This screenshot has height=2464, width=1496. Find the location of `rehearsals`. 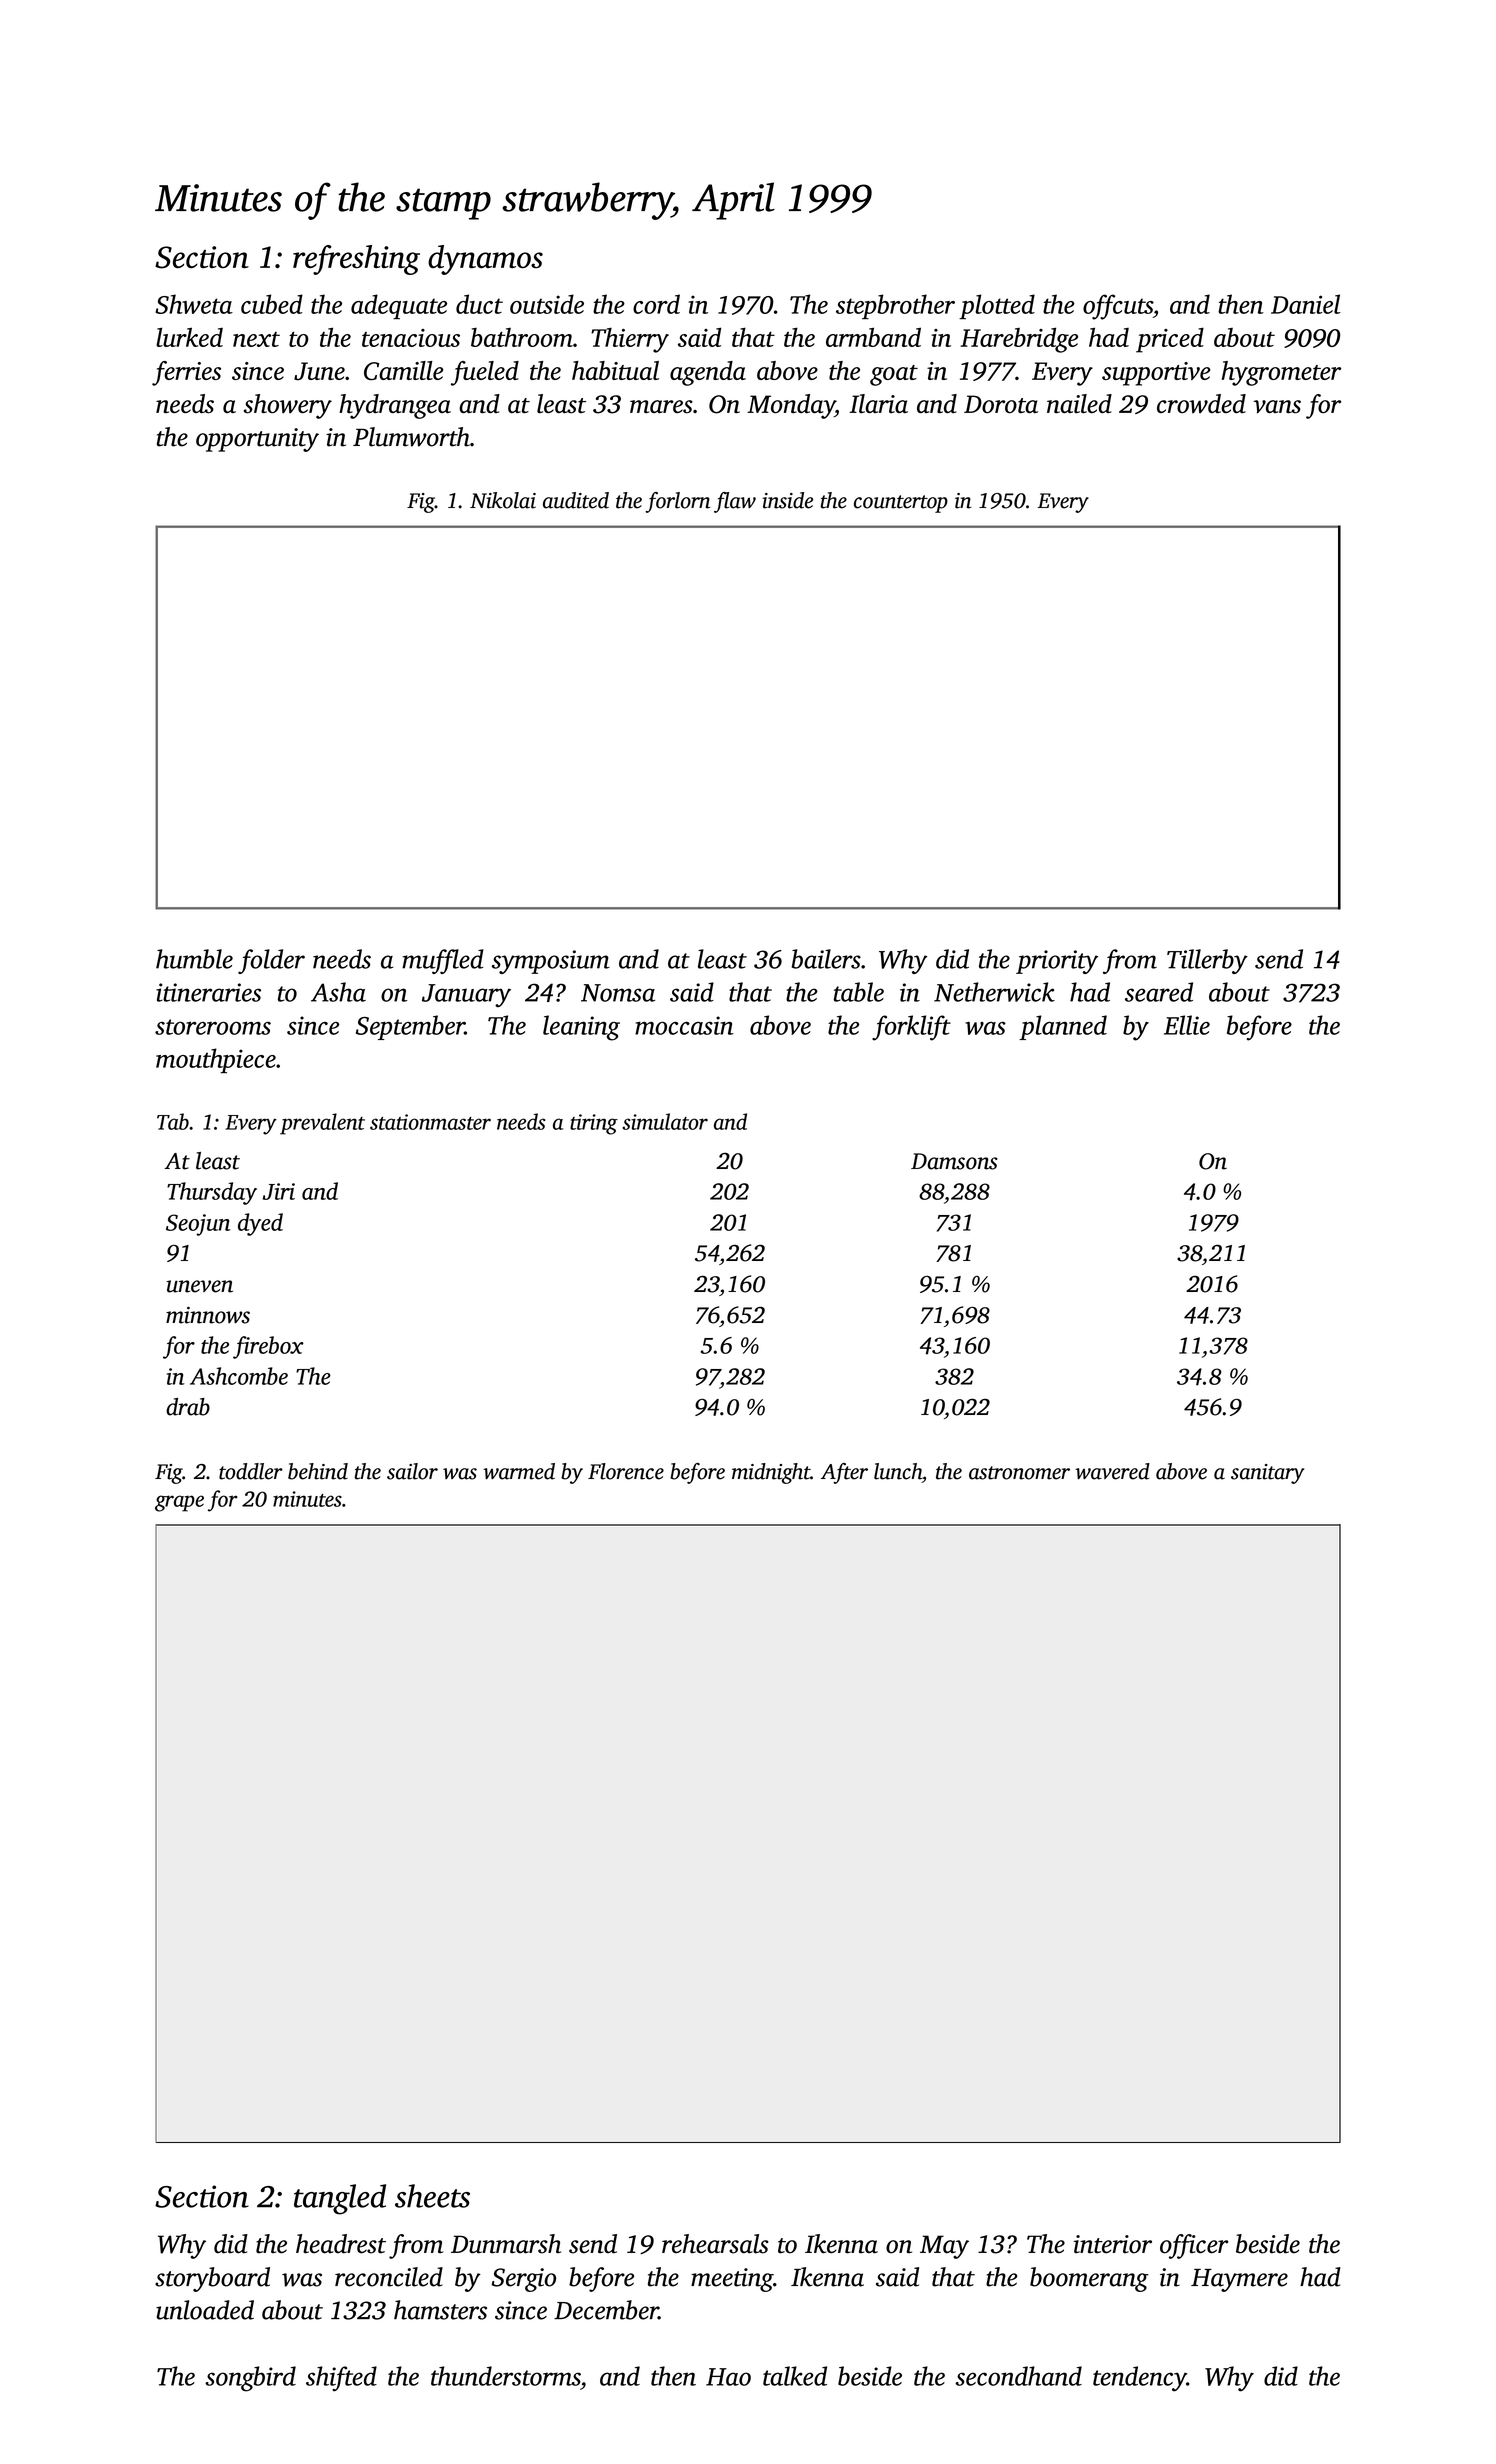

rehearsals is located at coordinates (715, 2244).
